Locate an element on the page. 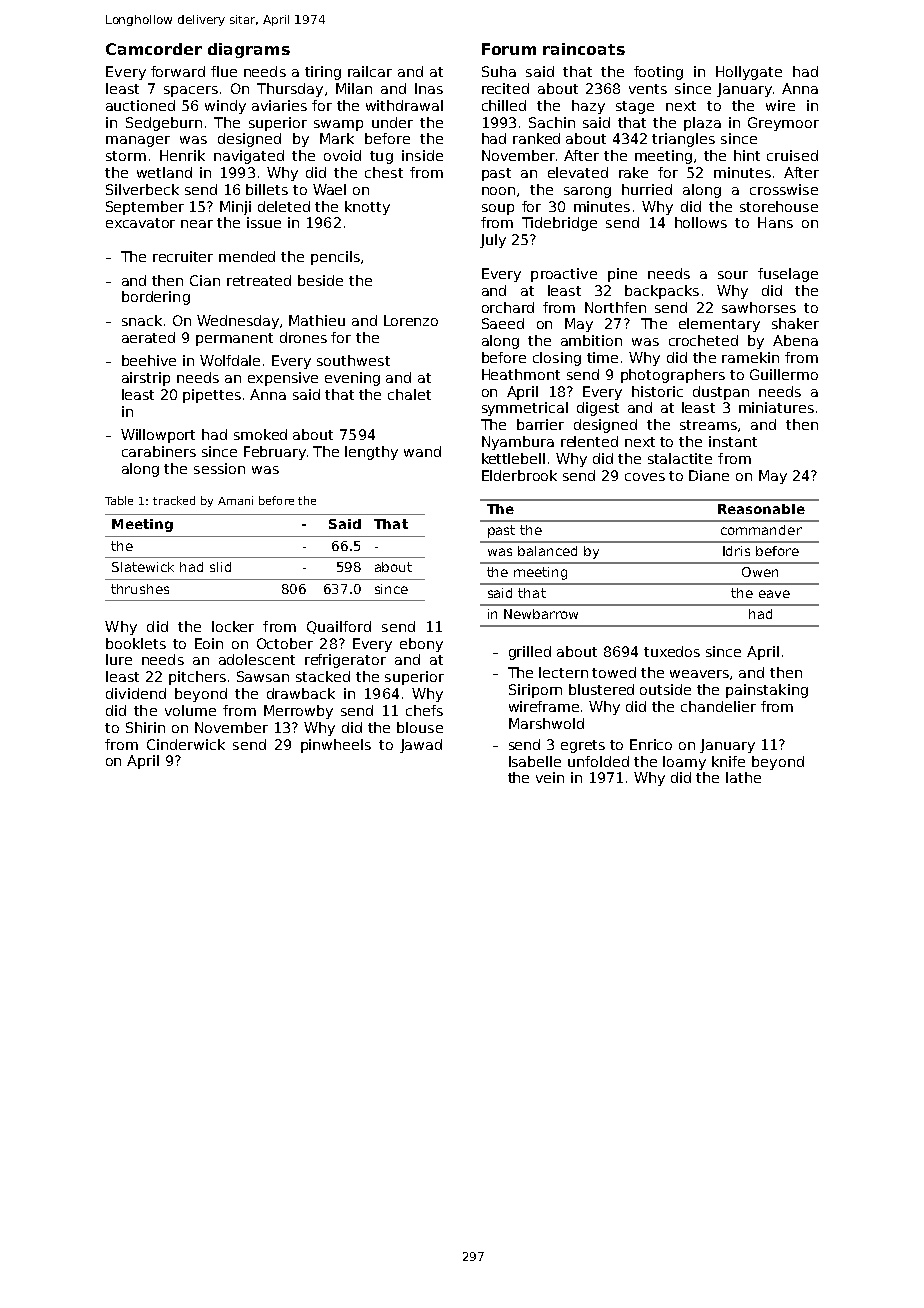 The width and height of the document is (924, 1308). Newbarrow is located at coordinates (541, 614).
